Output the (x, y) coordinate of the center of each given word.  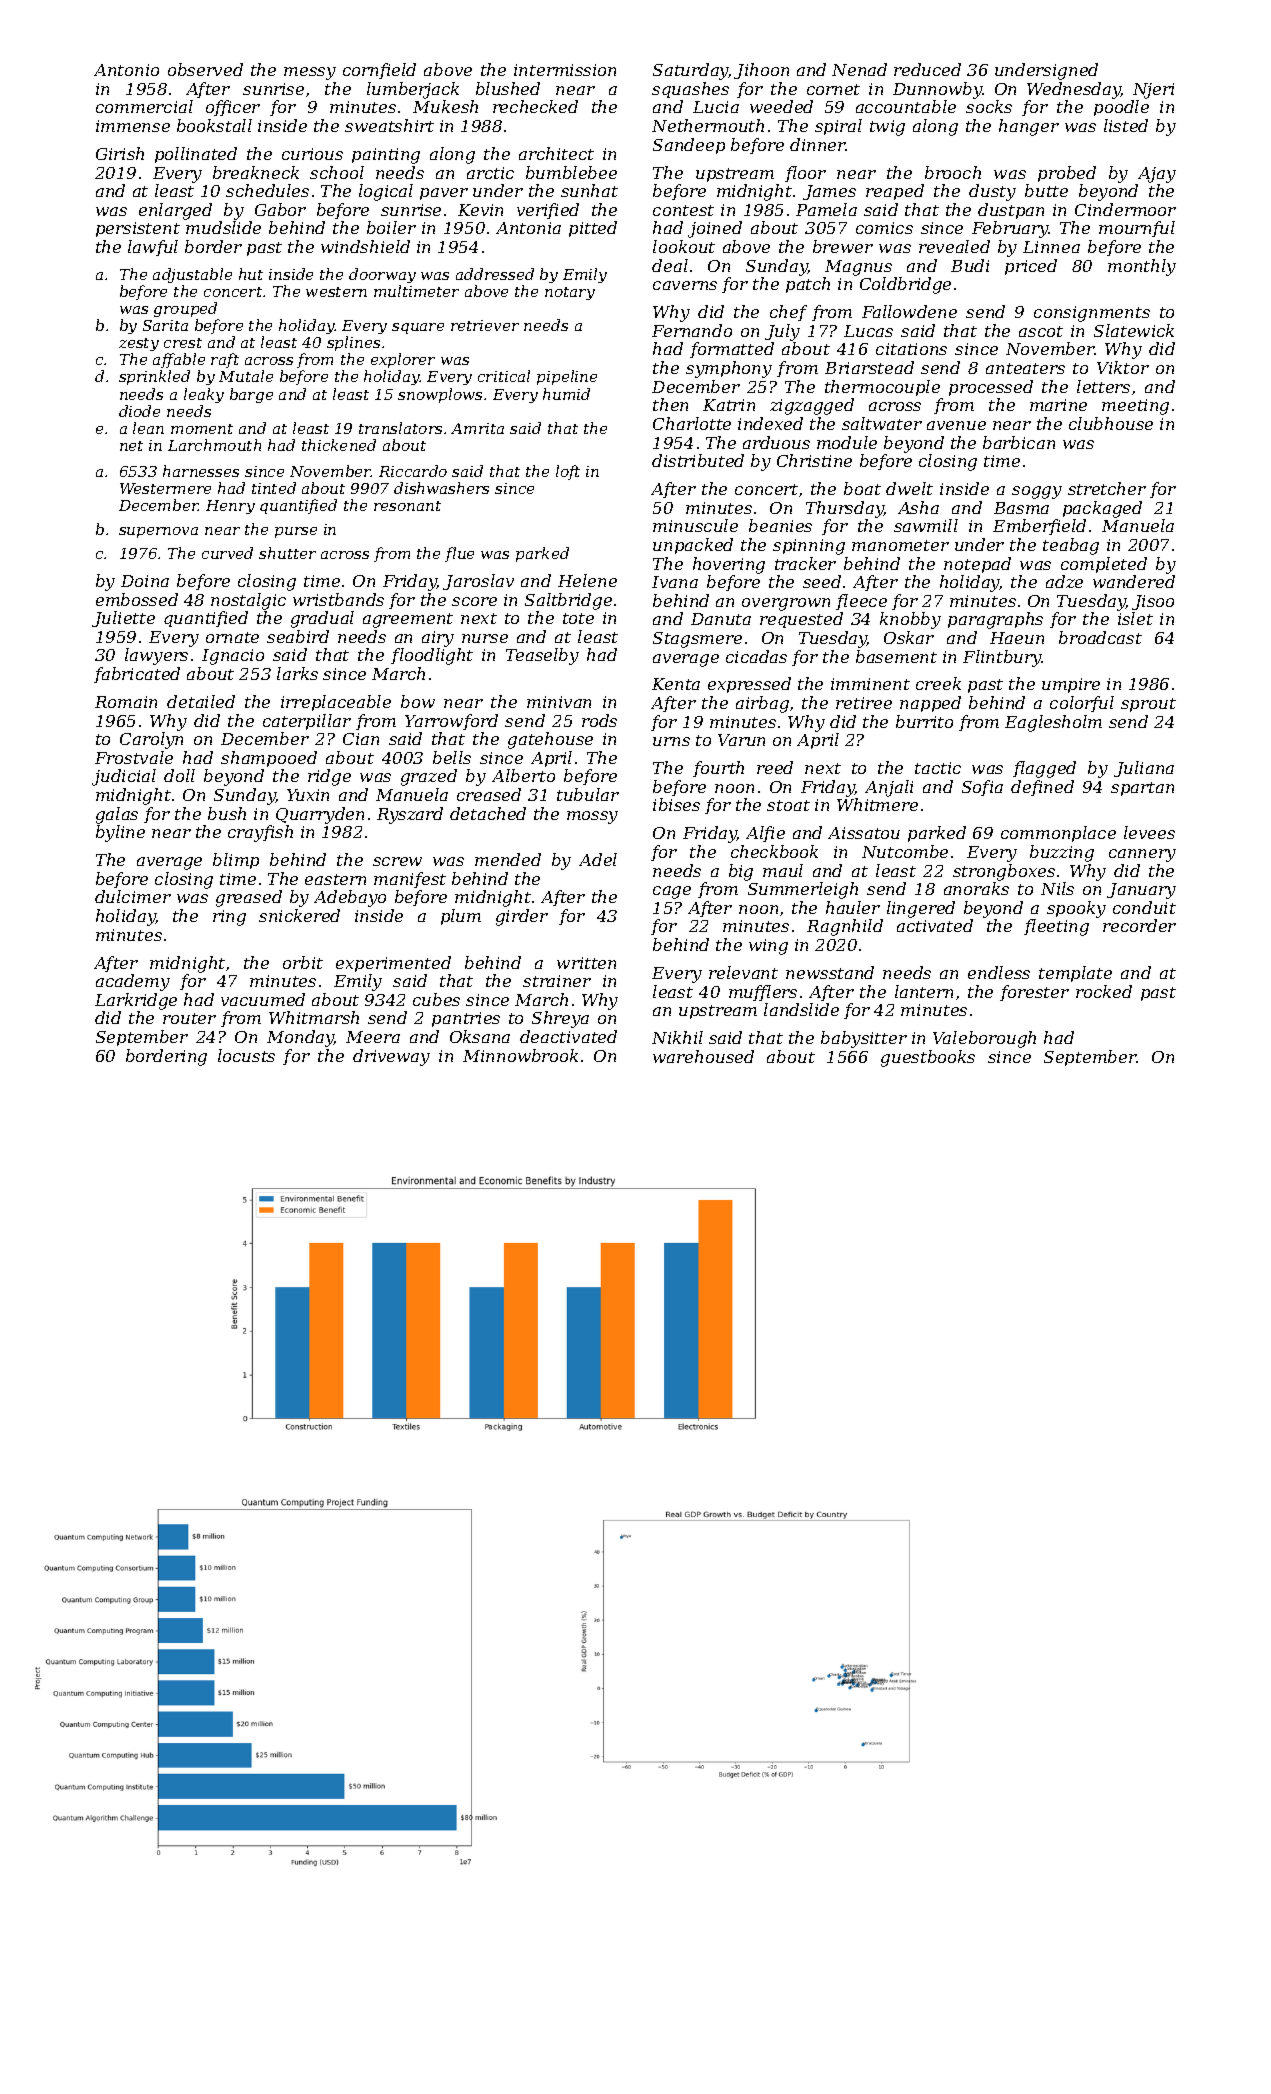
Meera (373, 1037)
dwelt (909, 488)
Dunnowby (937, 90)
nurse (485, 638)
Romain (126, 702)
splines (353, 343)
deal (670, 265)
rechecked (535, 106)
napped (930, 704)
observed (205, 69)
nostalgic (248, 601)
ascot (1041, 331)
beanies (780, 525)
